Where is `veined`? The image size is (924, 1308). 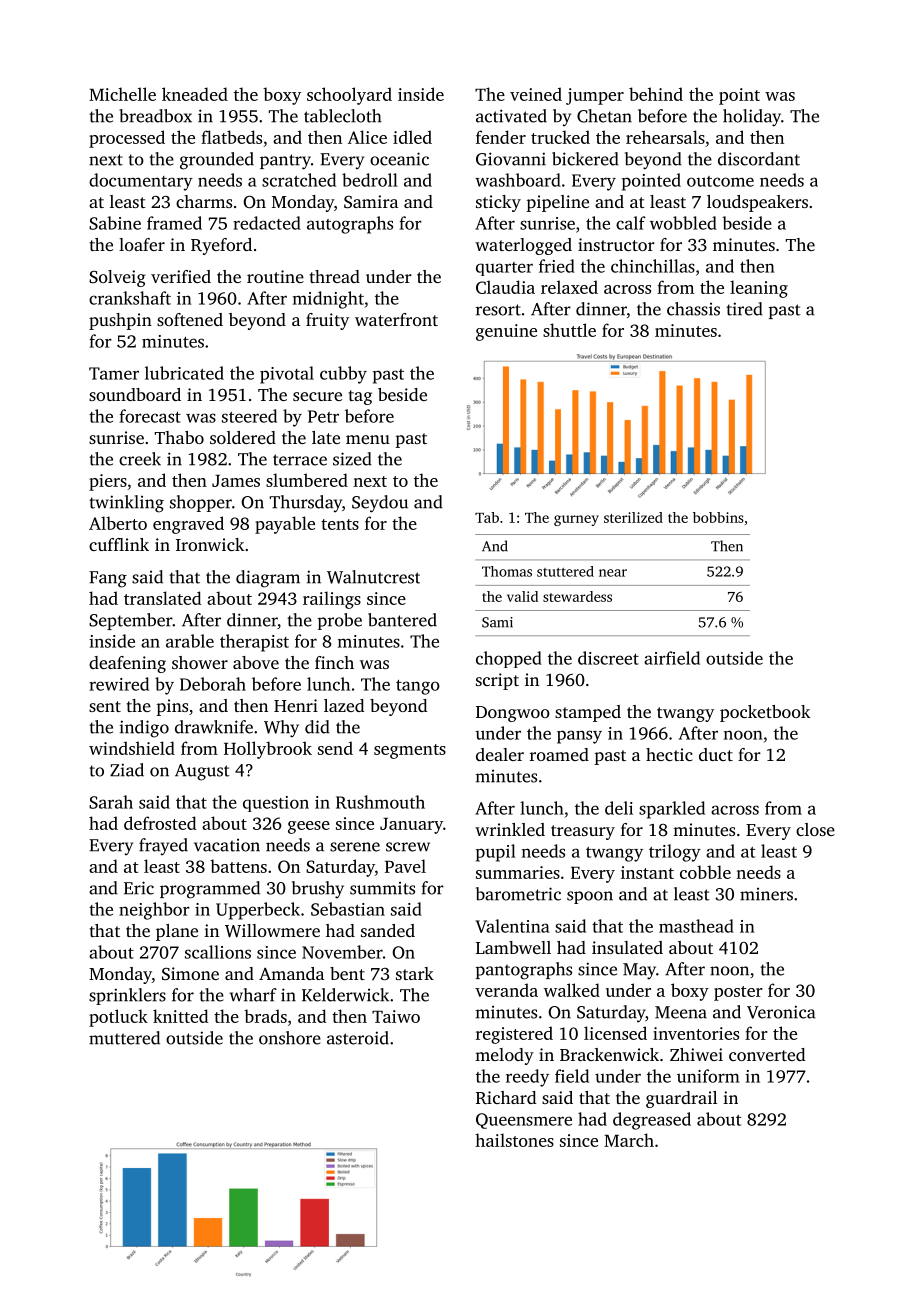
veined is located at coordinates (536, 94).
